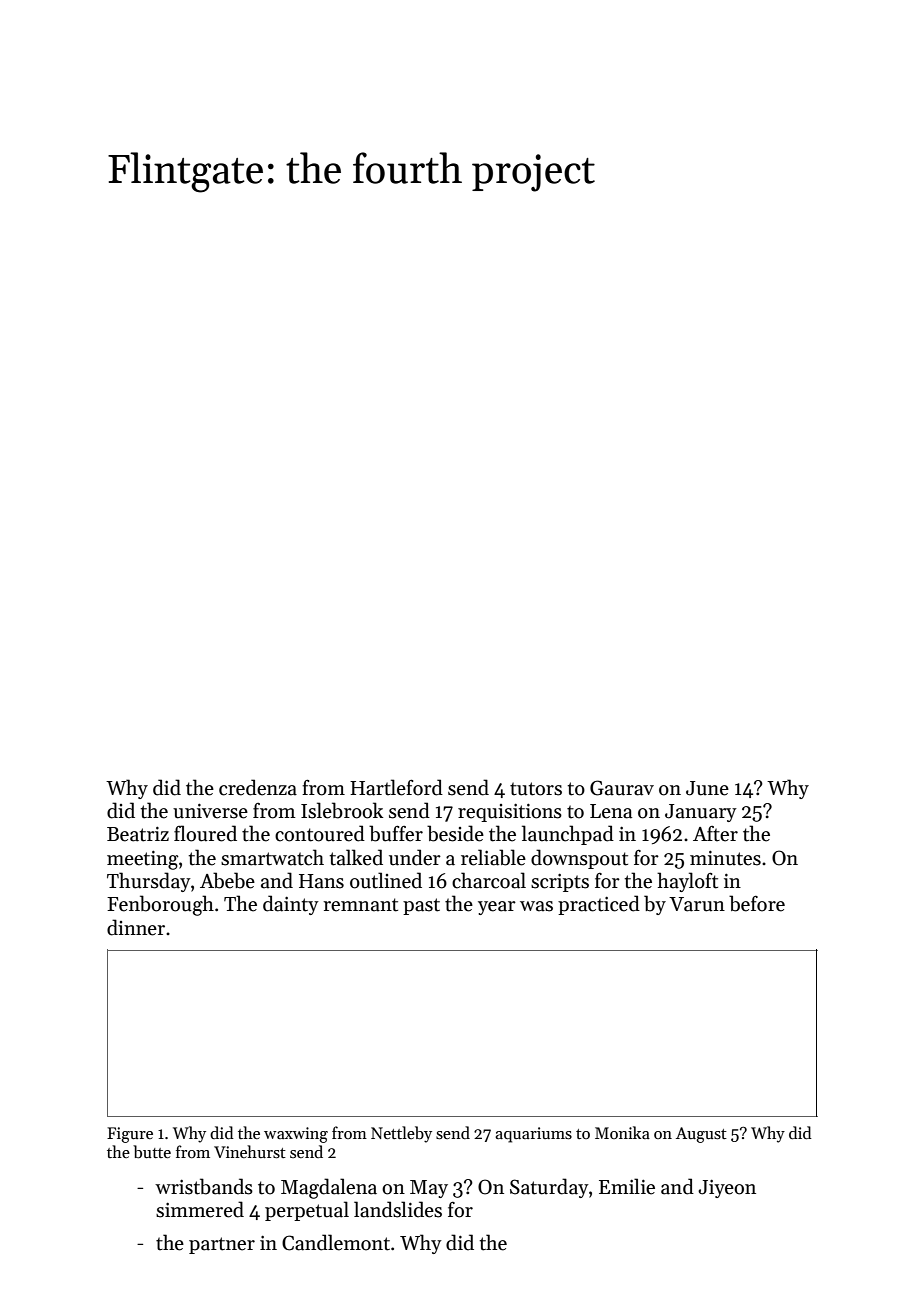 This screenshot has height=1314, width=924. I want to click on partner, so click(222, 1245).
